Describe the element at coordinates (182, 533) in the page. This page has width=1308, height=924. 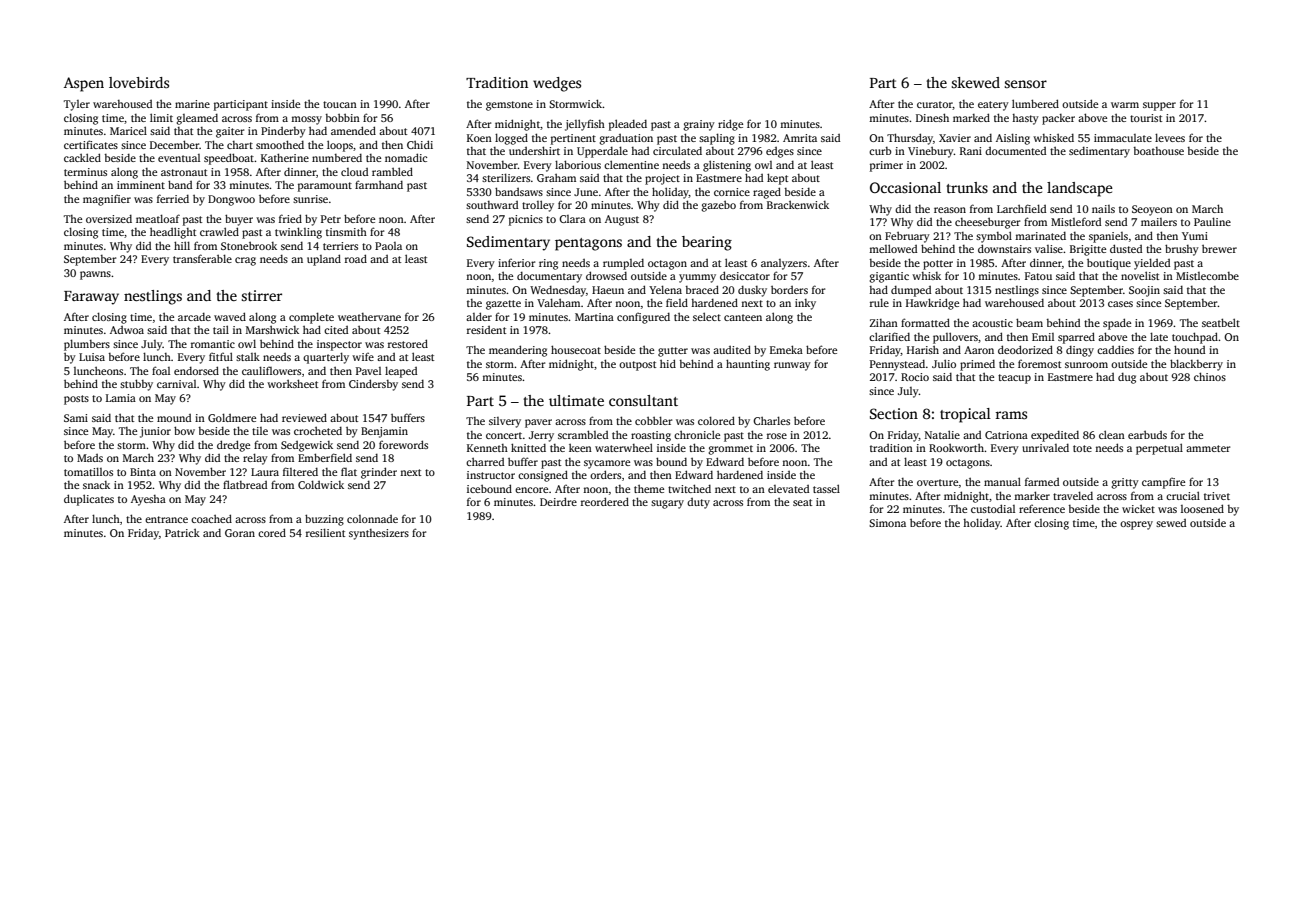
I see `Patrick` at that location.
